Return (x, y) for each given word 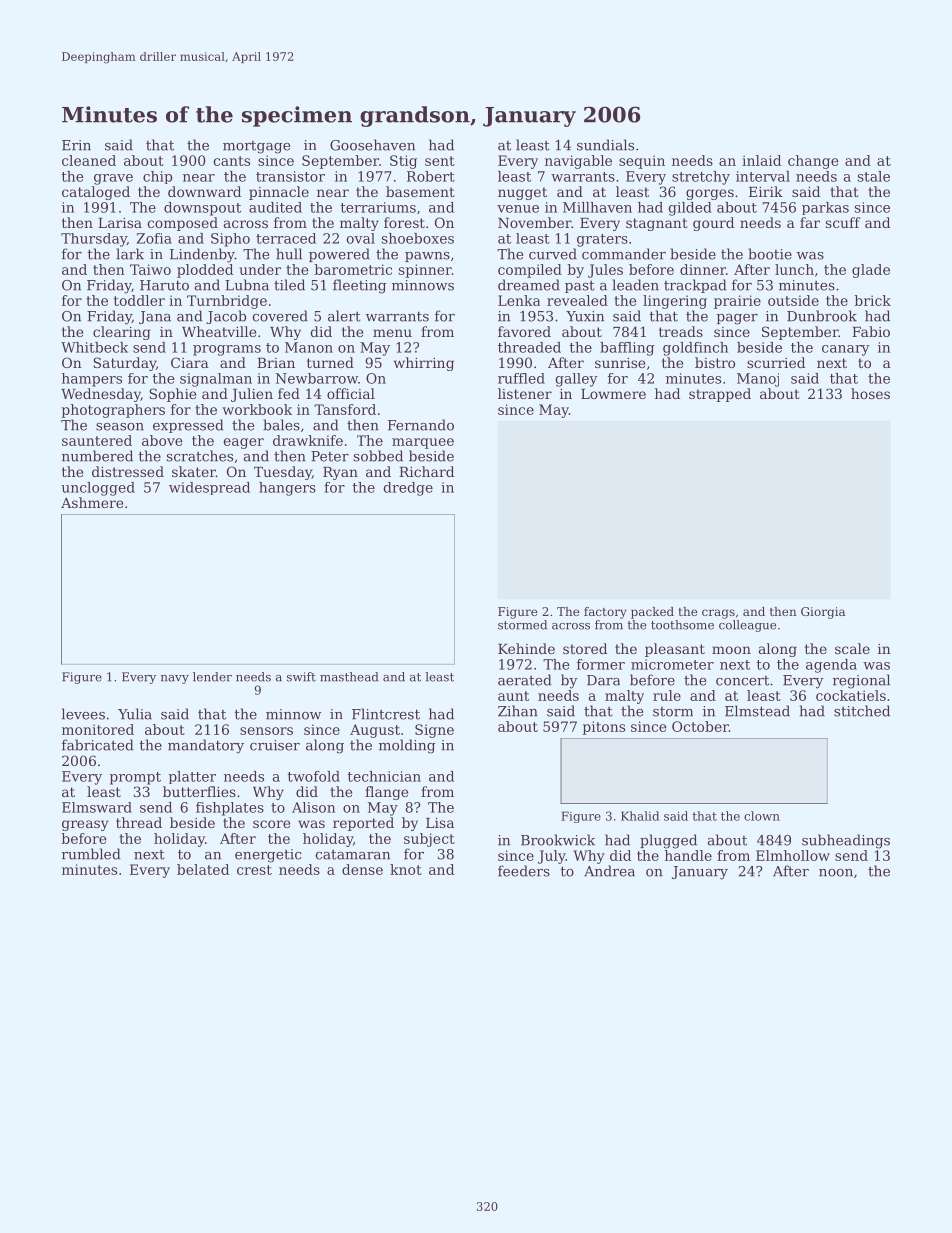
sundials (605, 145)
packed (652, 613)
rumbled (91, 854)
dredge (408, 489)
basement (420, 191)
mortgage (256, 147)
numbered (97, 456)
